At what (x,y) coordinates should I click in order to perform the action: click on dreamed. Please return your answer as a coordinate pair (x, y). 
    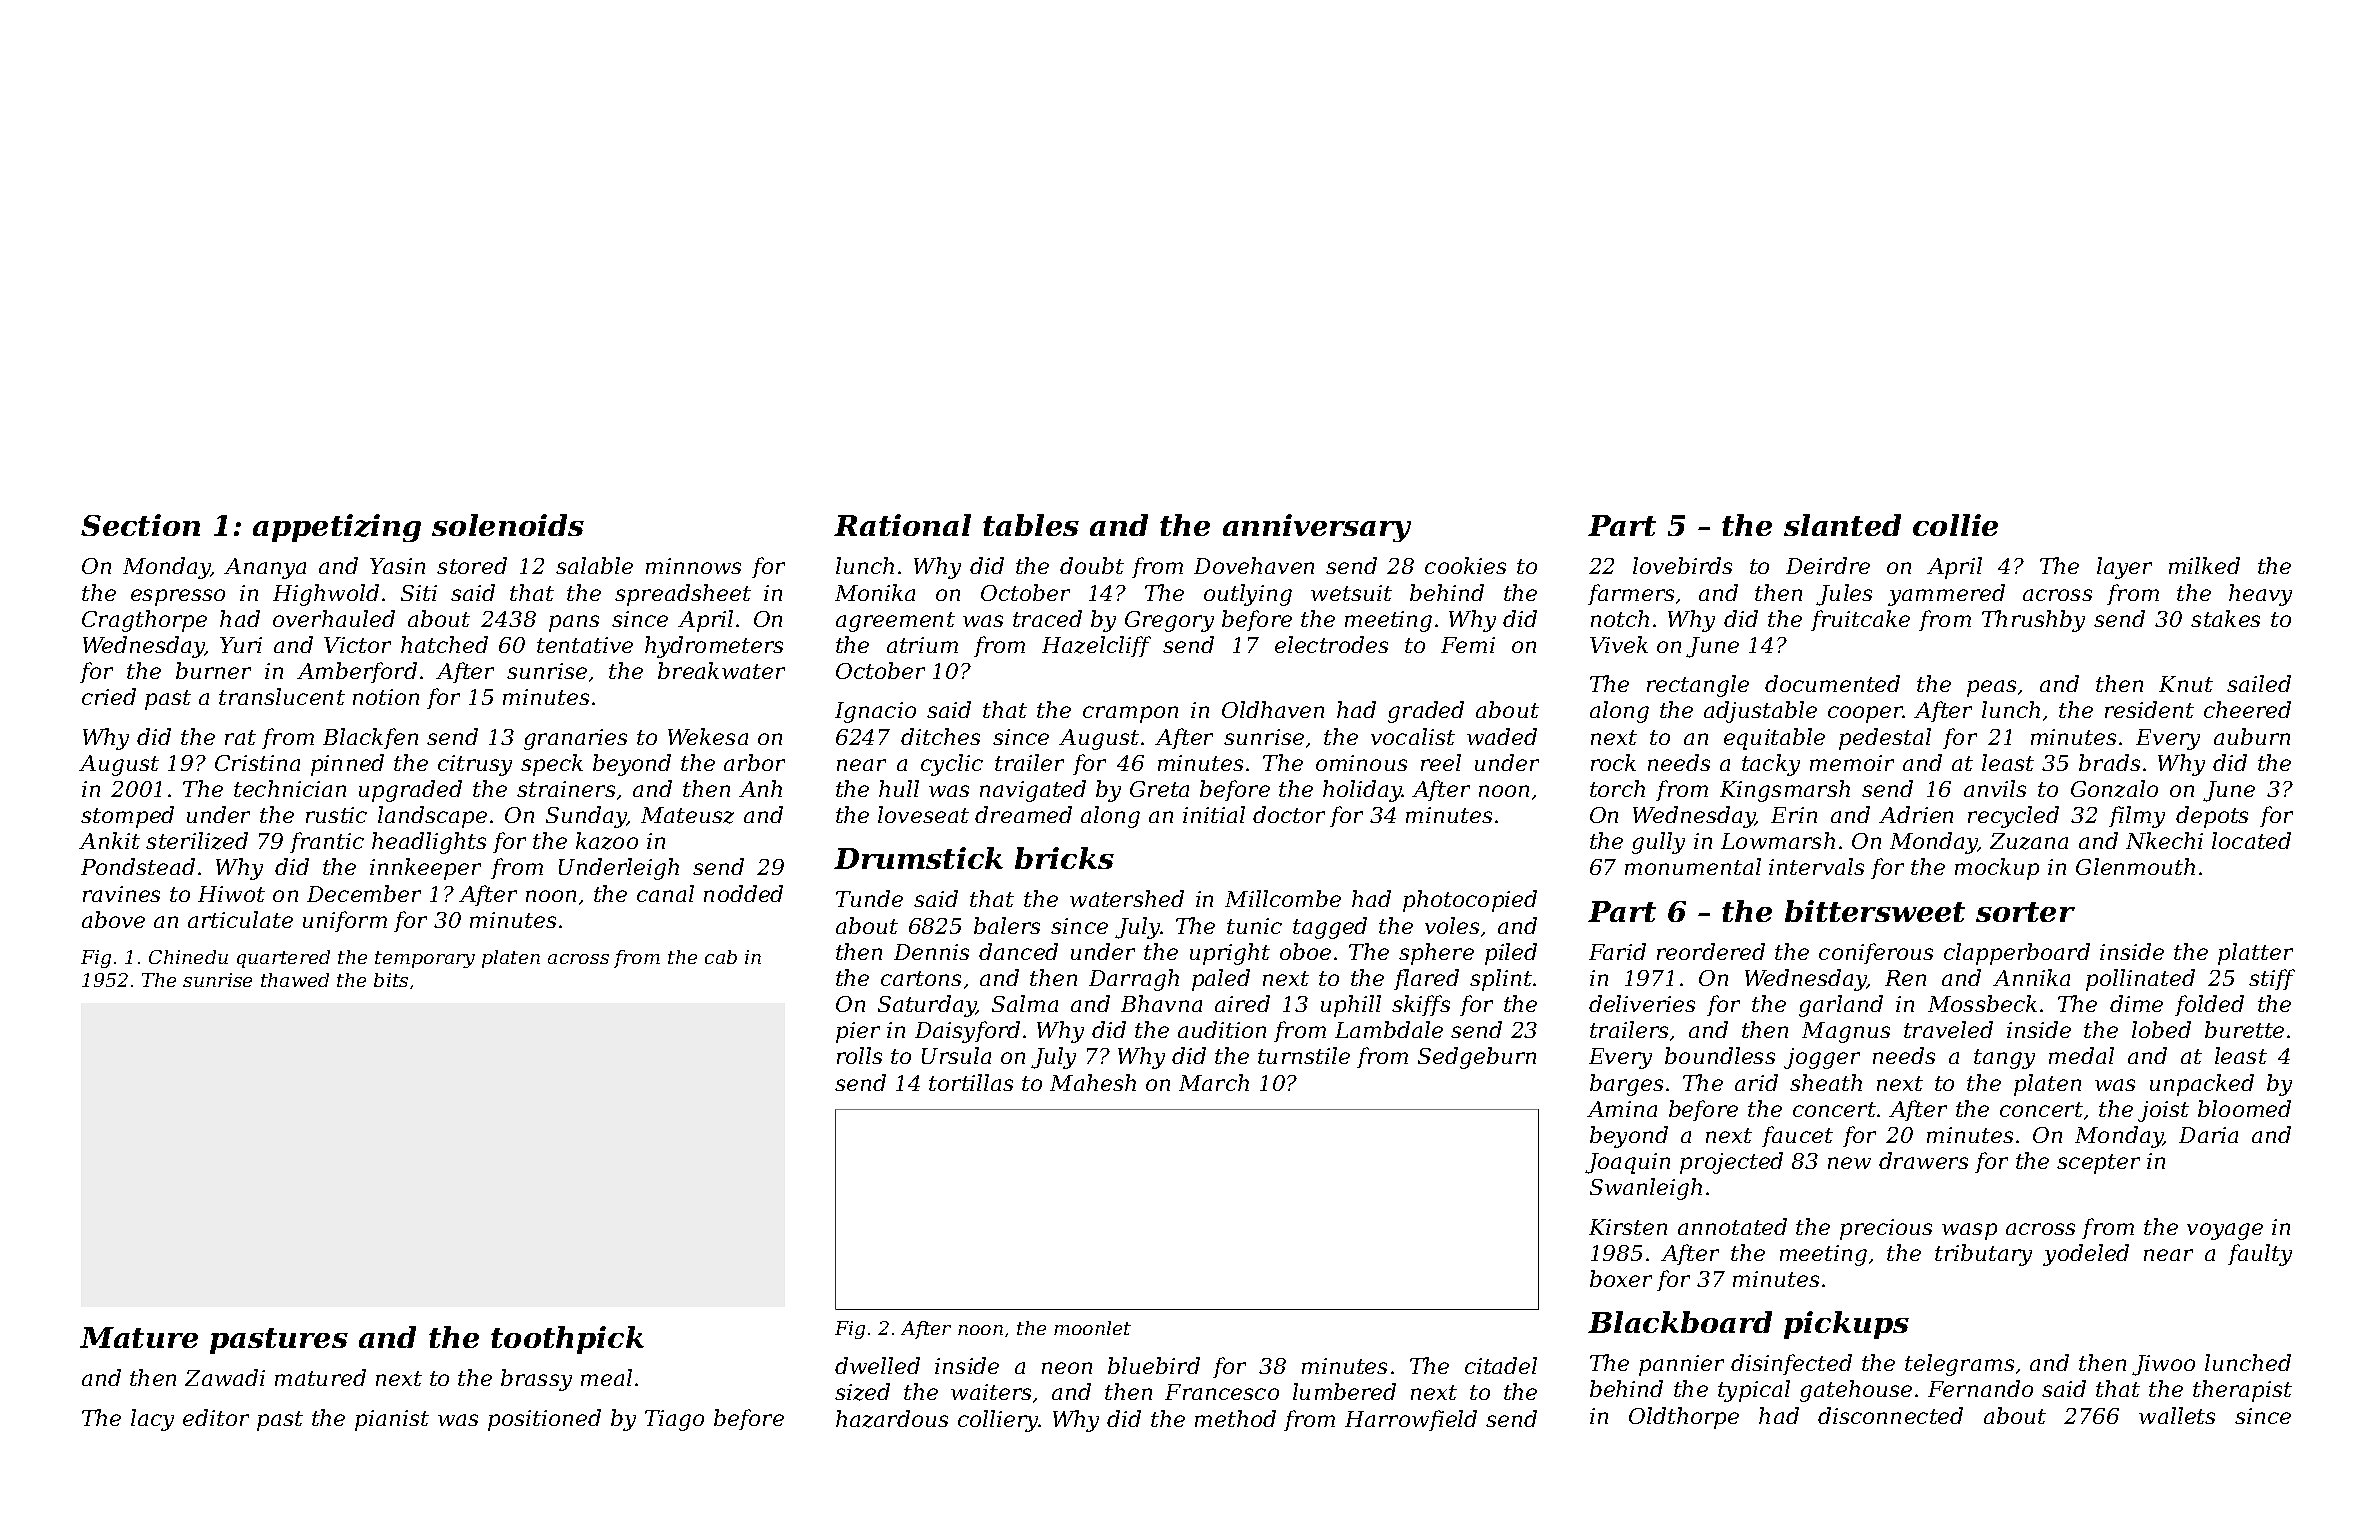
    Looking at the image, I should click on (1023, 814).
